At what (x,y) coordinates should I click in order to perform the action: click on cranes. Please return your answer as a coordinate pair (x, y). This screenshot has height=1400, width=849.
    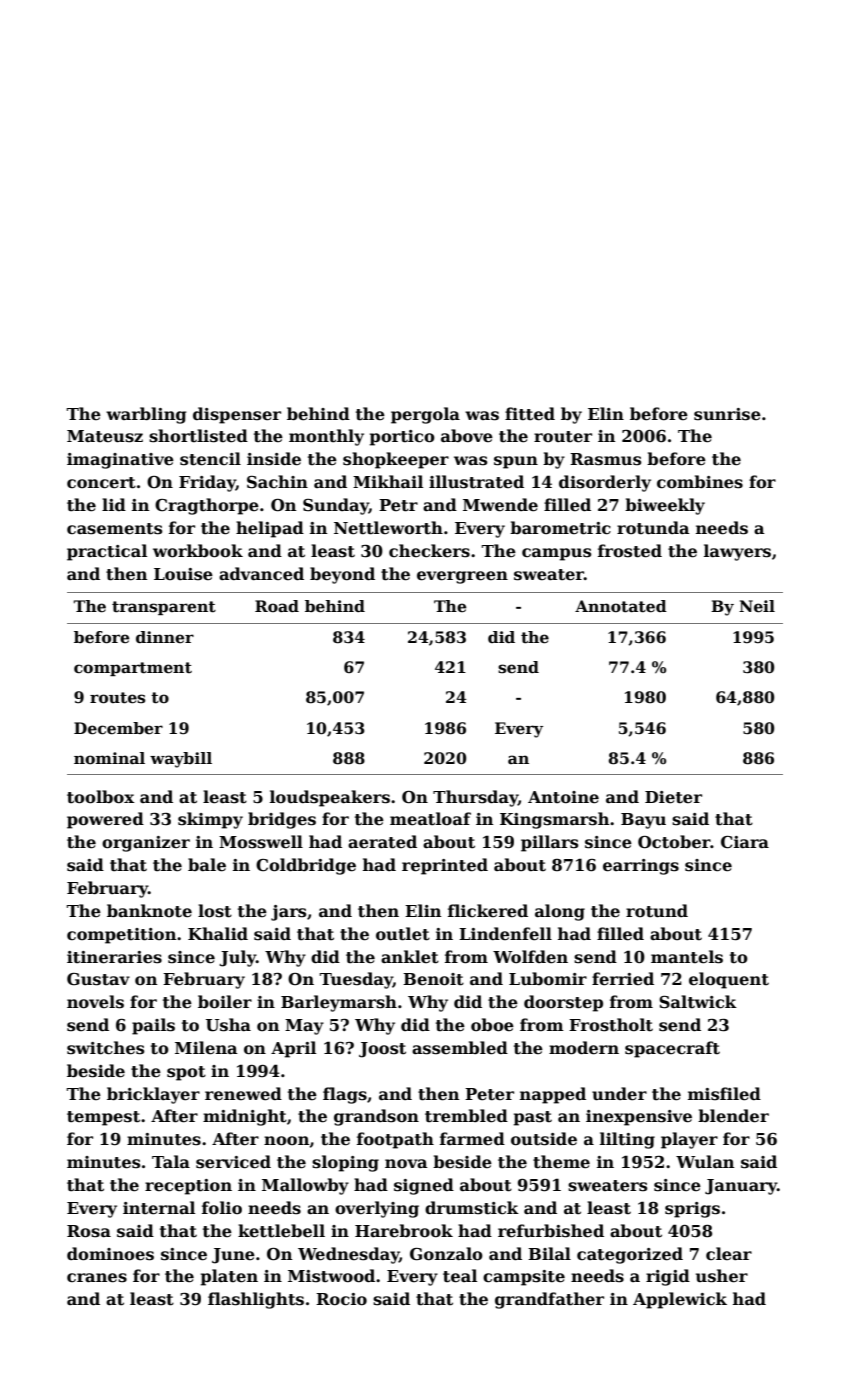
    Looking at the image, I should click on (97, 1278).
